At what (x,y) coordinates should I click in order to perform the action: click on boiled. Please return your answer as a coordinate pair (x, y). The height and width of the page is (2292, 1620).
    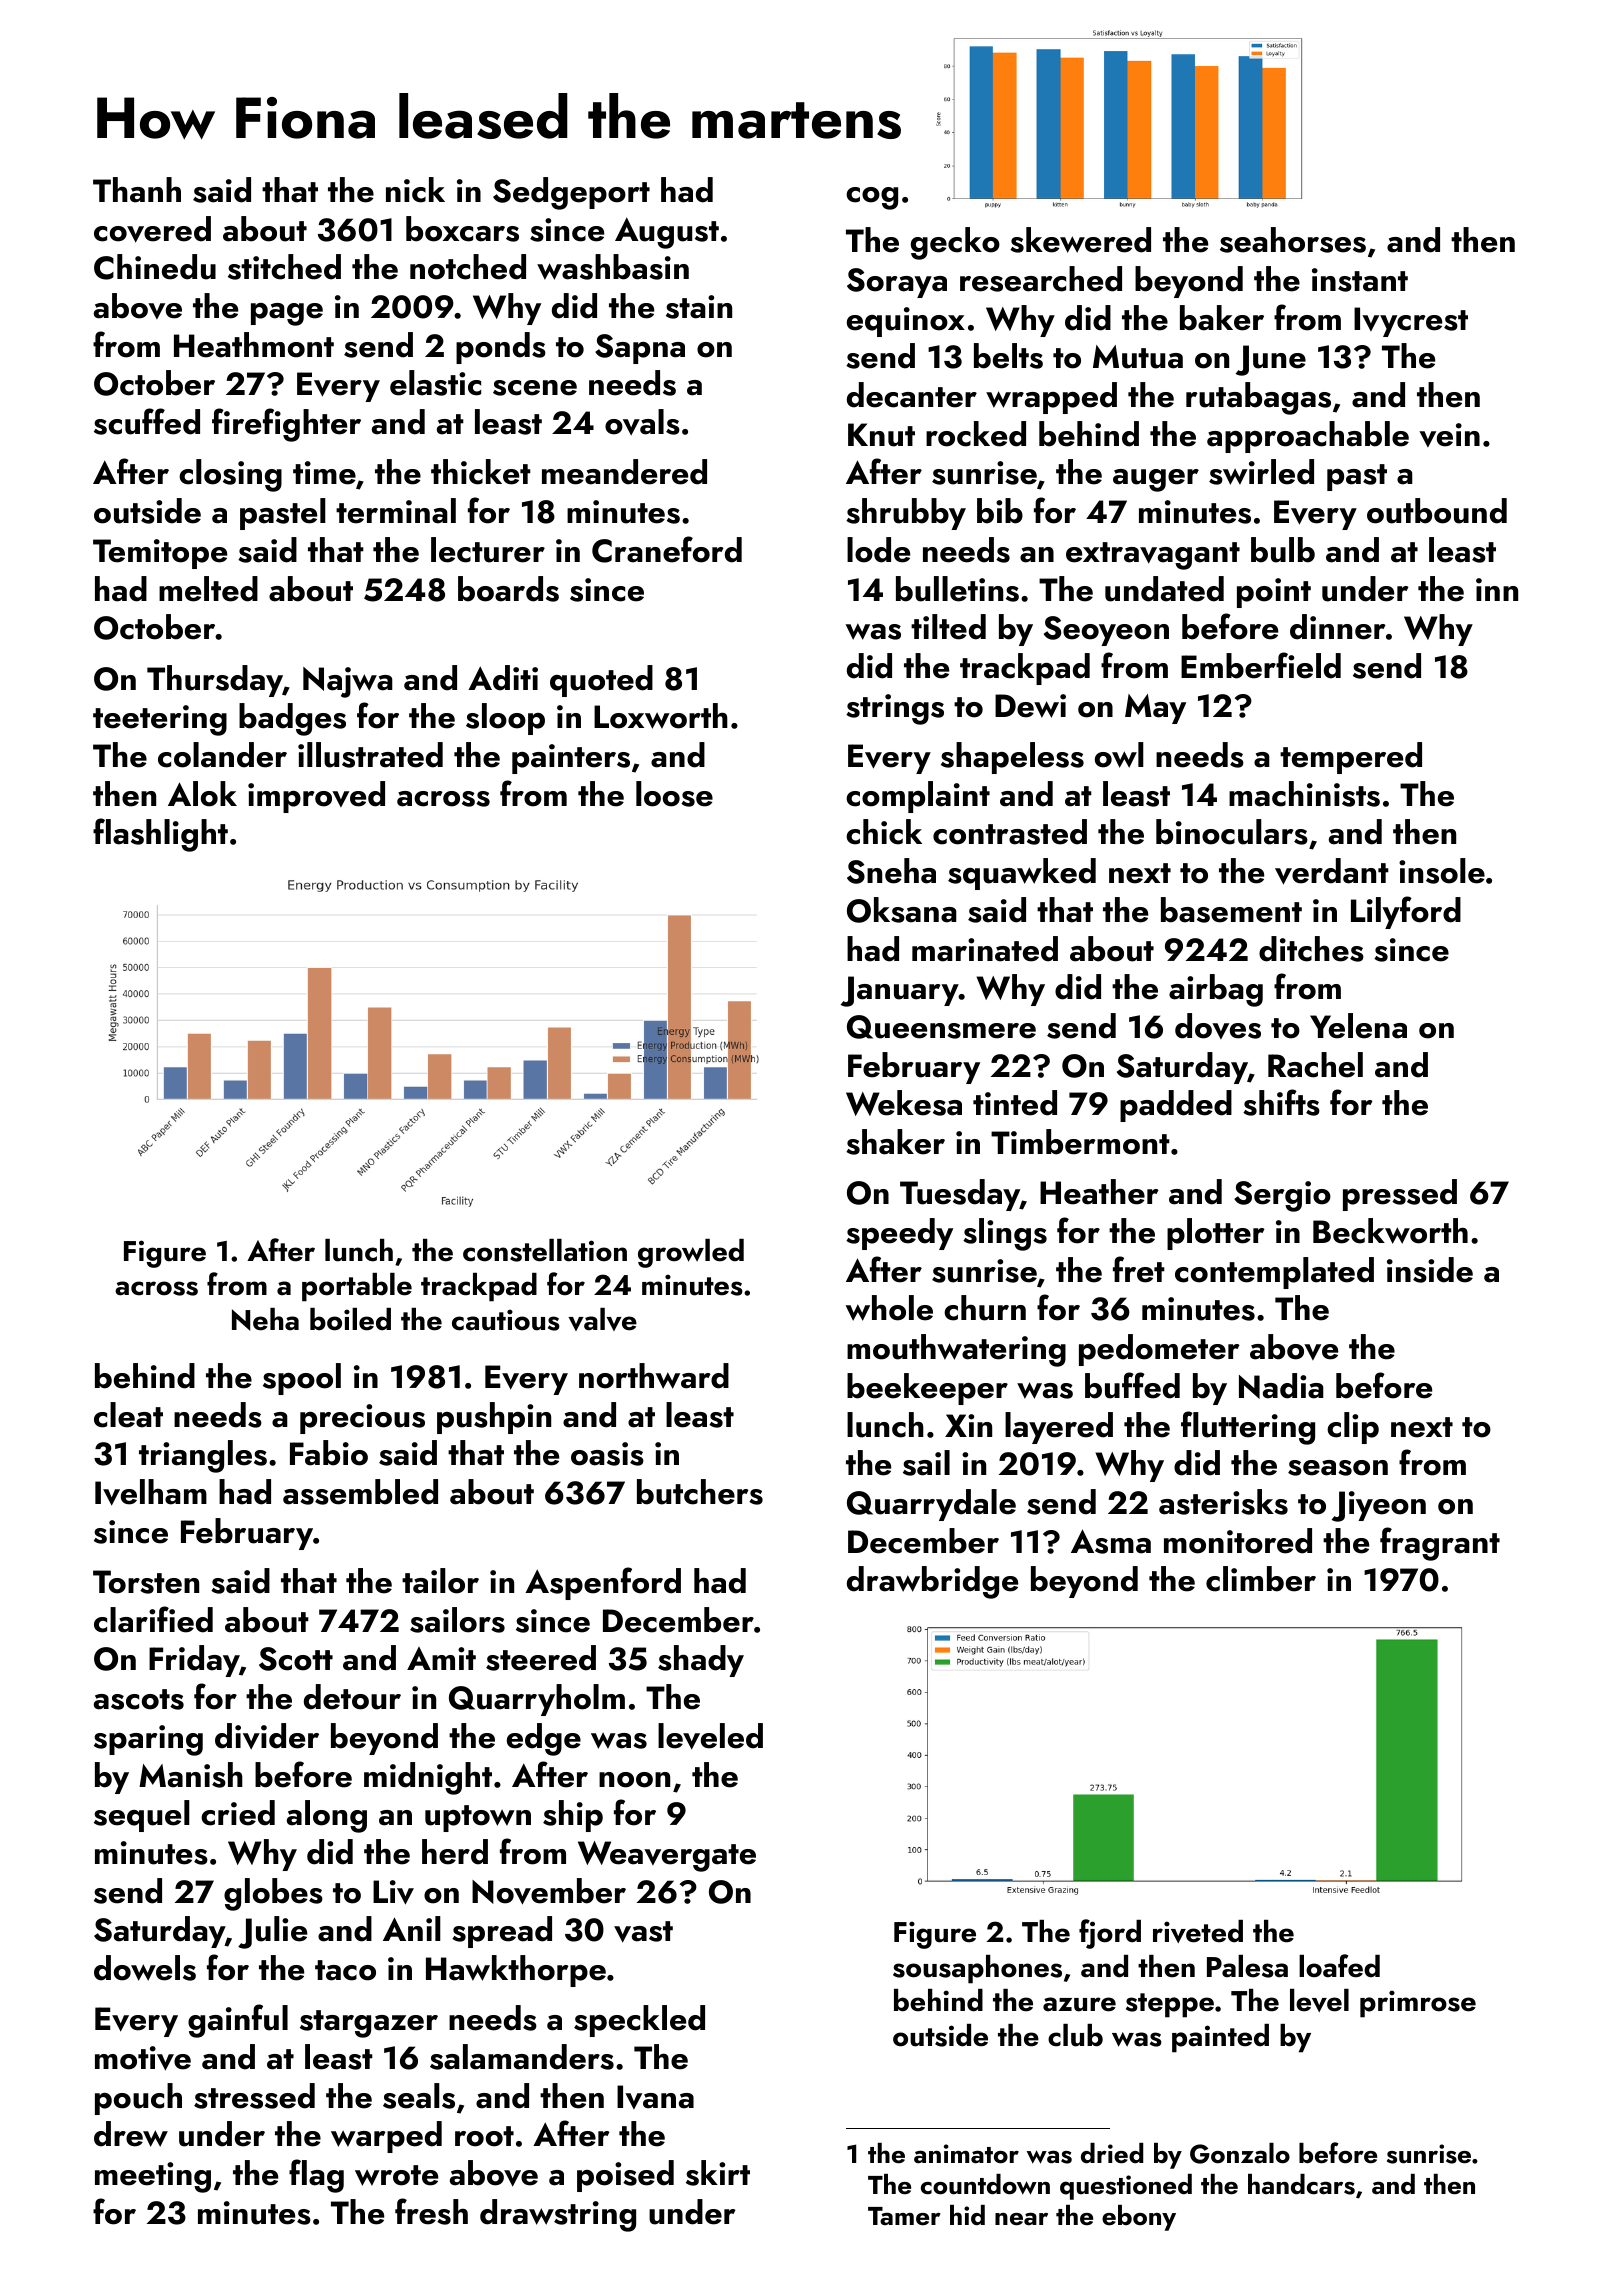
    Looking at the image, I should click on (350, 1319).
